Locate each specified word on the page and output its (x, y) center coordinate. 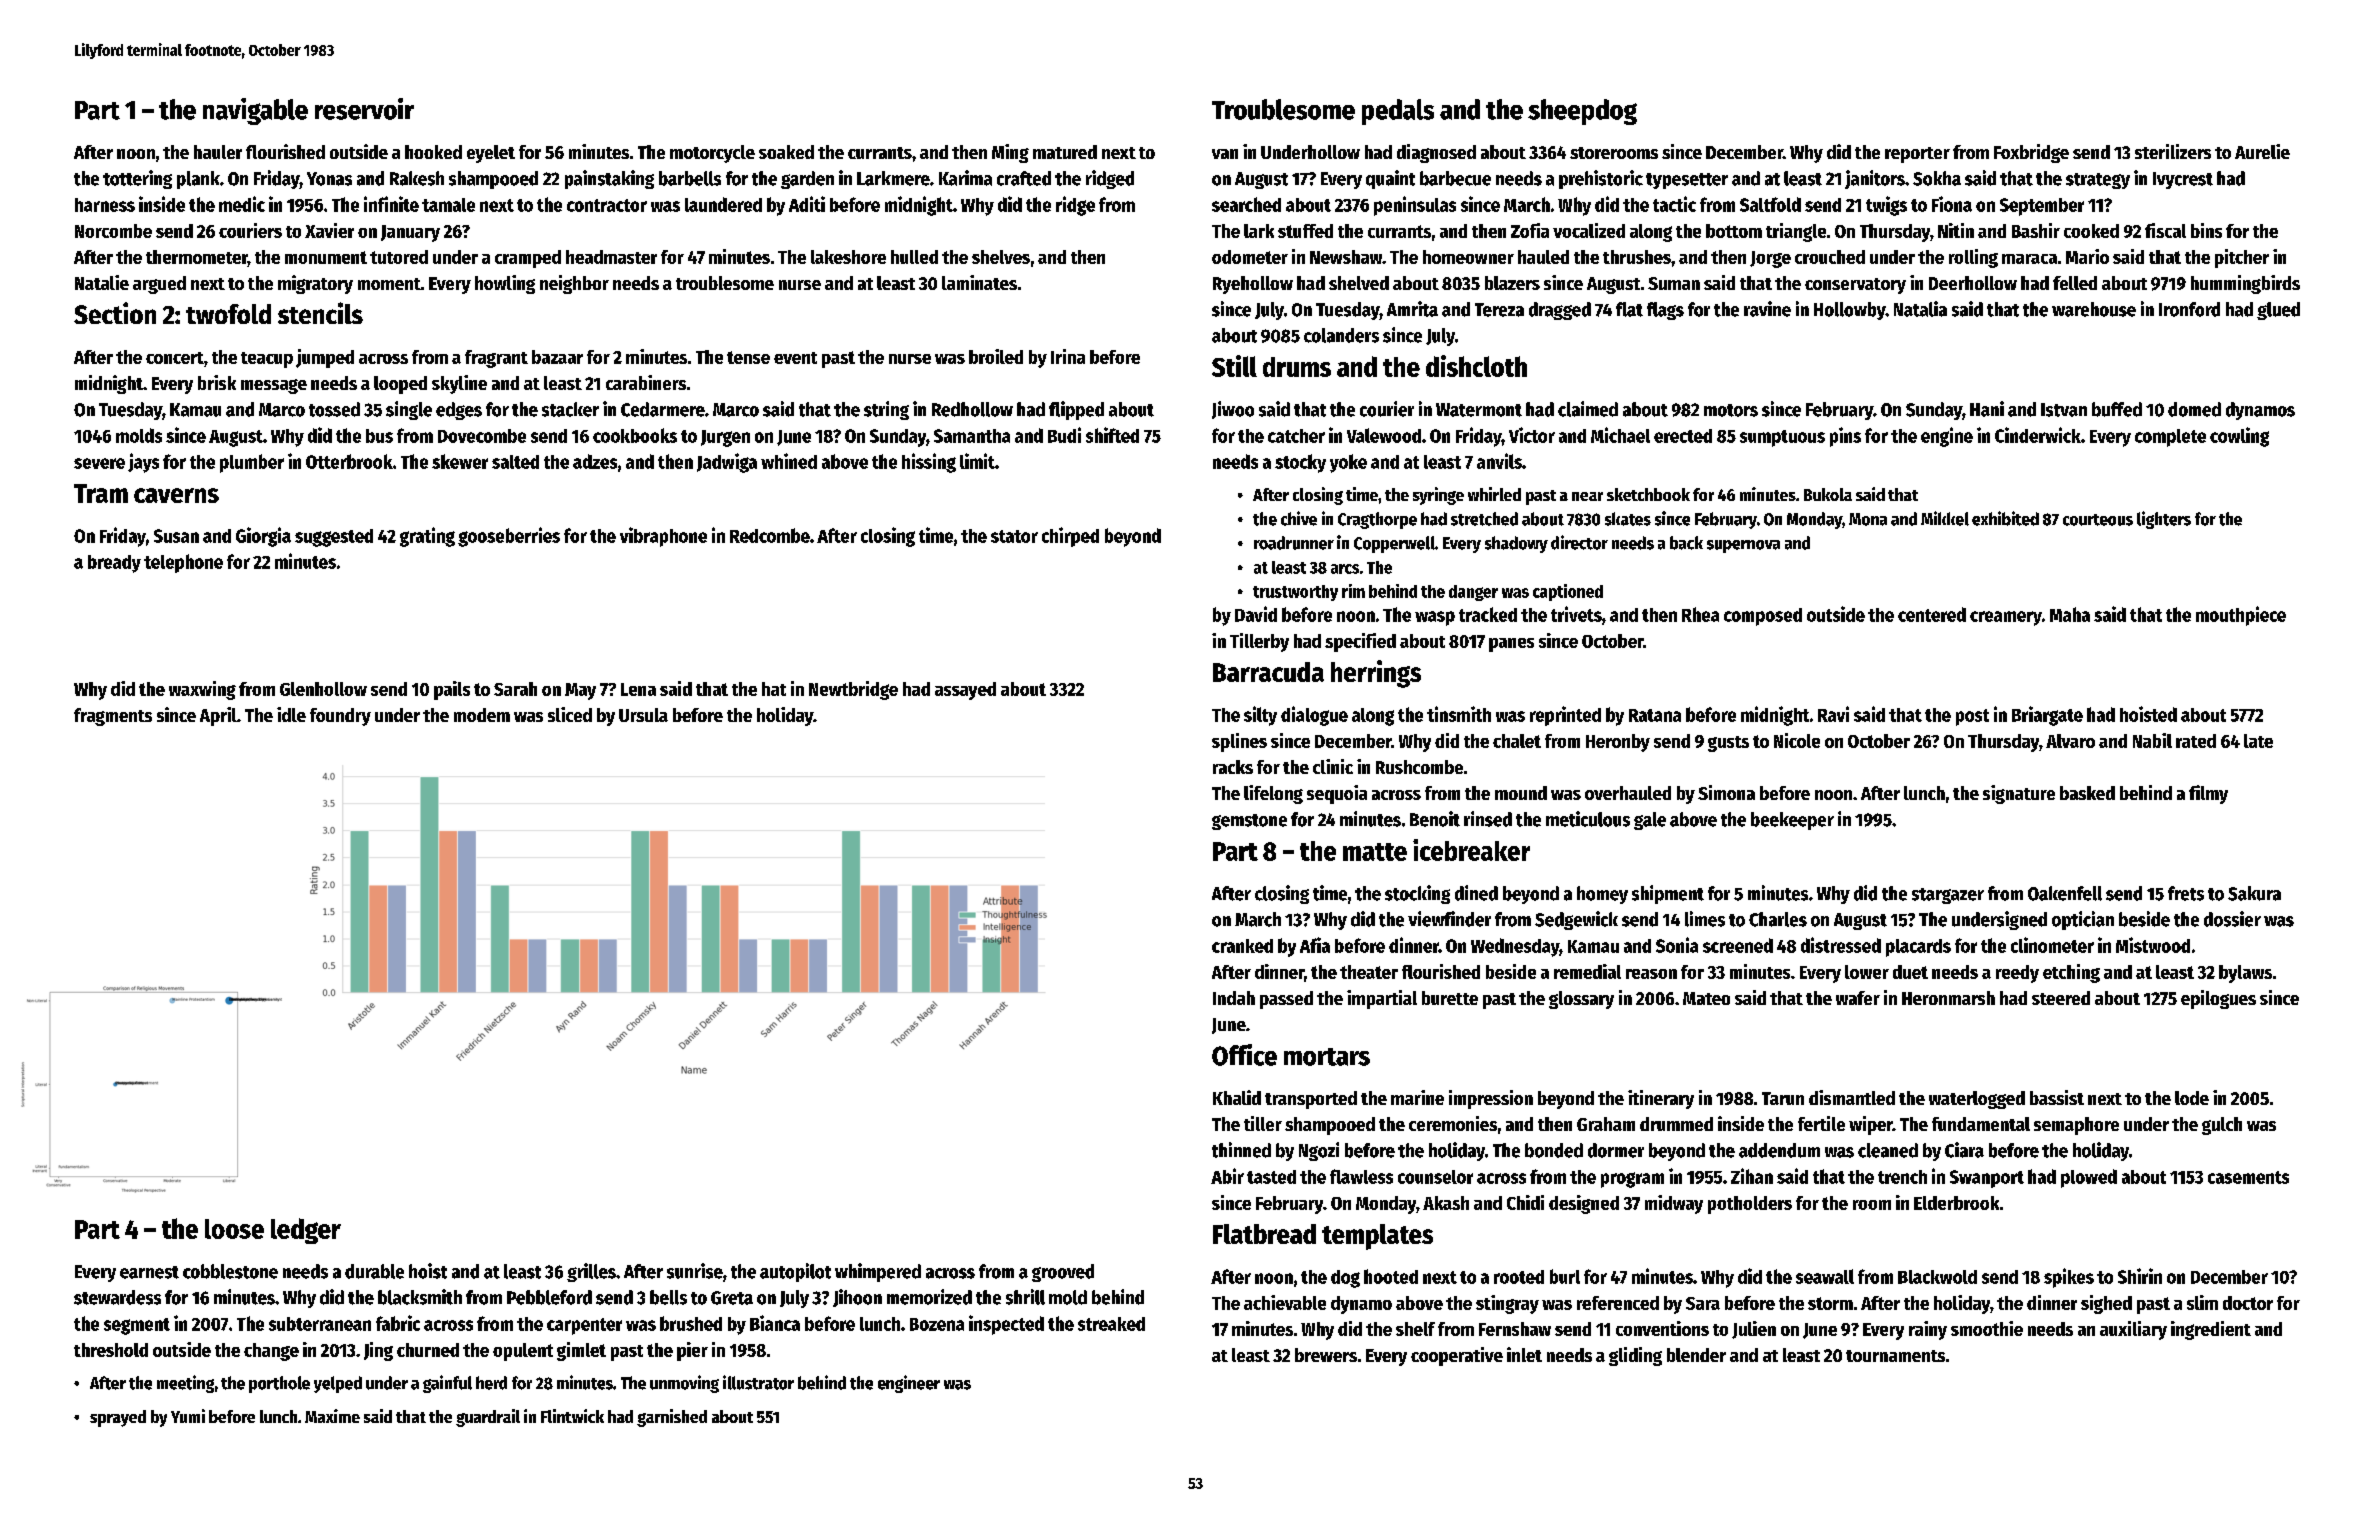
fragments (113, 717)
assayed (965, 691)
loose (234, 1229)
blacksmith (420, 1297)
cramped (528, 259)
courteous (2098, 520)
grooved (1063, 1273)
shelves (1001, 257)
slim (2202, 1302)
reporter (1917, 155)
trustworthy (1295, 593)
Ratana (1655, 715)
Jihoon (857, 1298)
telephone (183, 563)
